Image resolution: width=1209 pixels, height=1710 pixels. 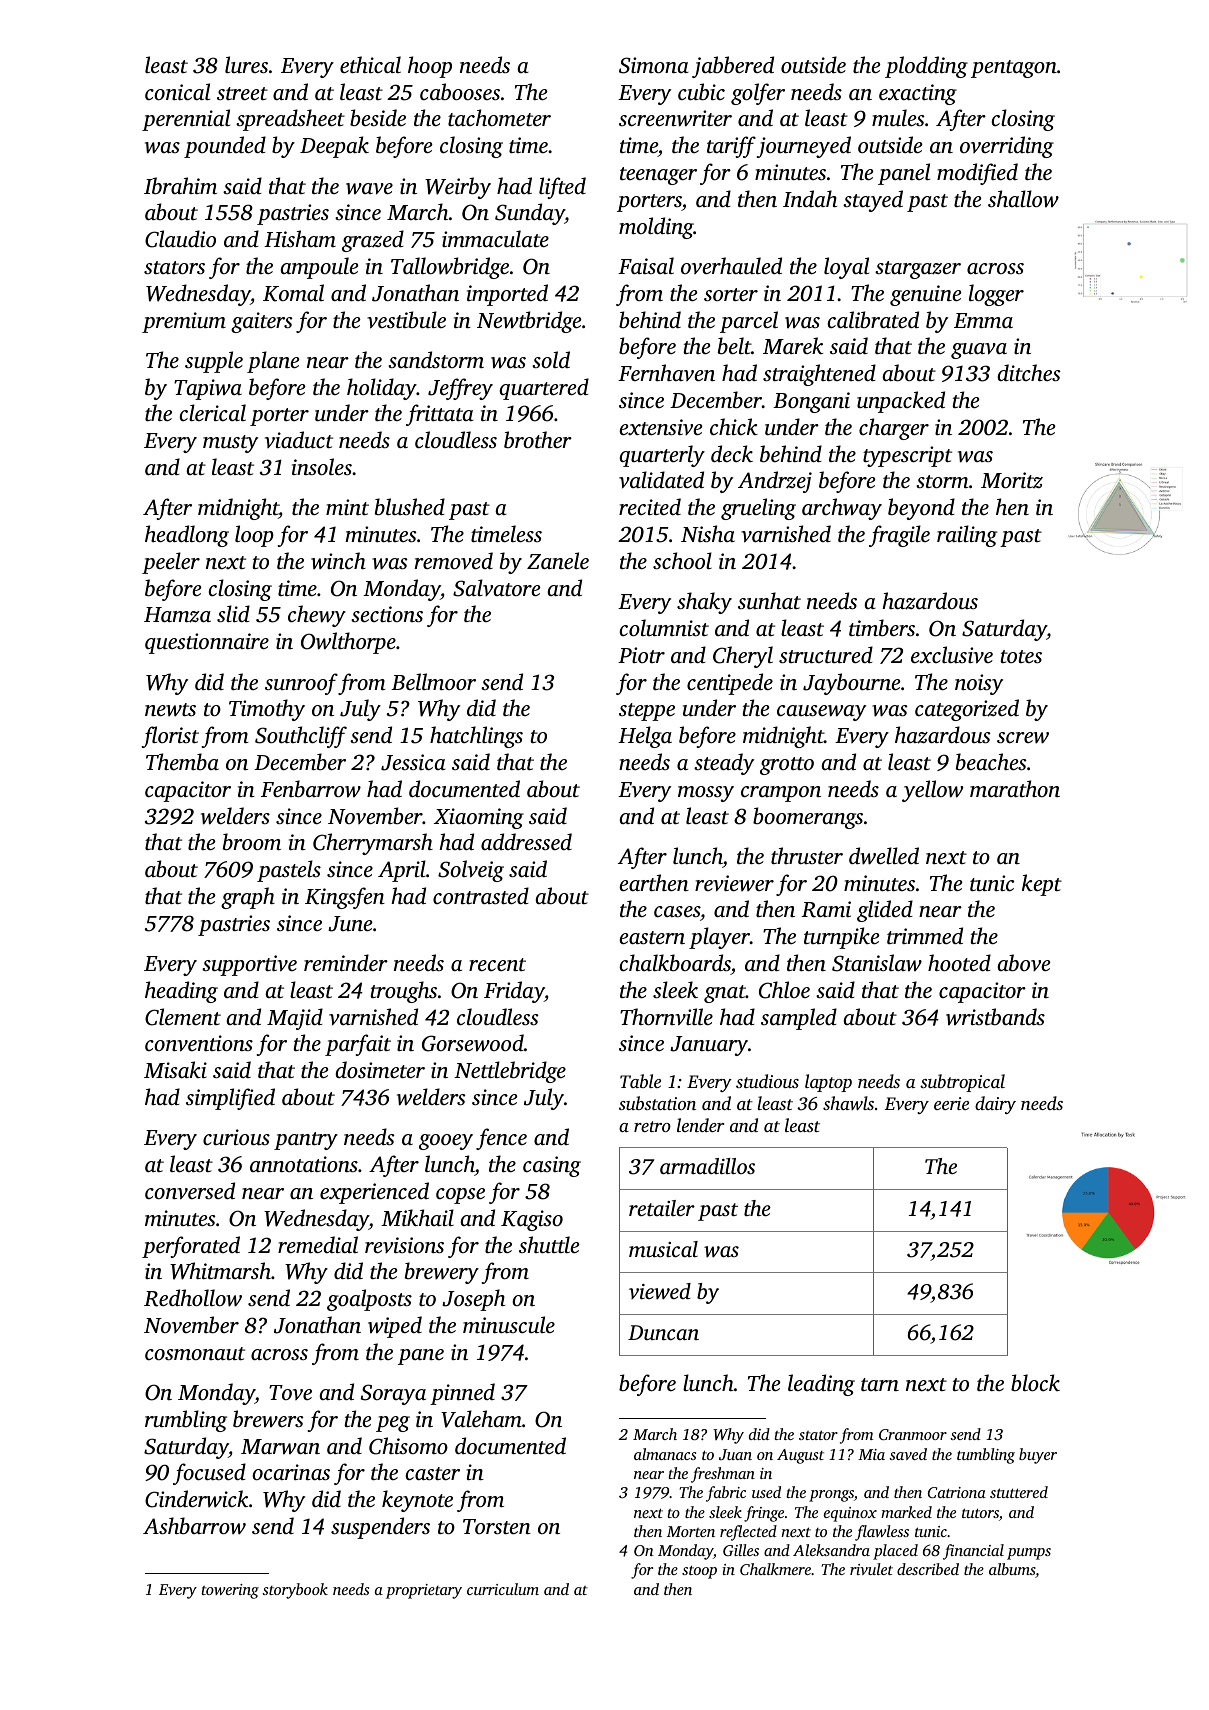 I want to click on charger, so click(x=894, y=429).
